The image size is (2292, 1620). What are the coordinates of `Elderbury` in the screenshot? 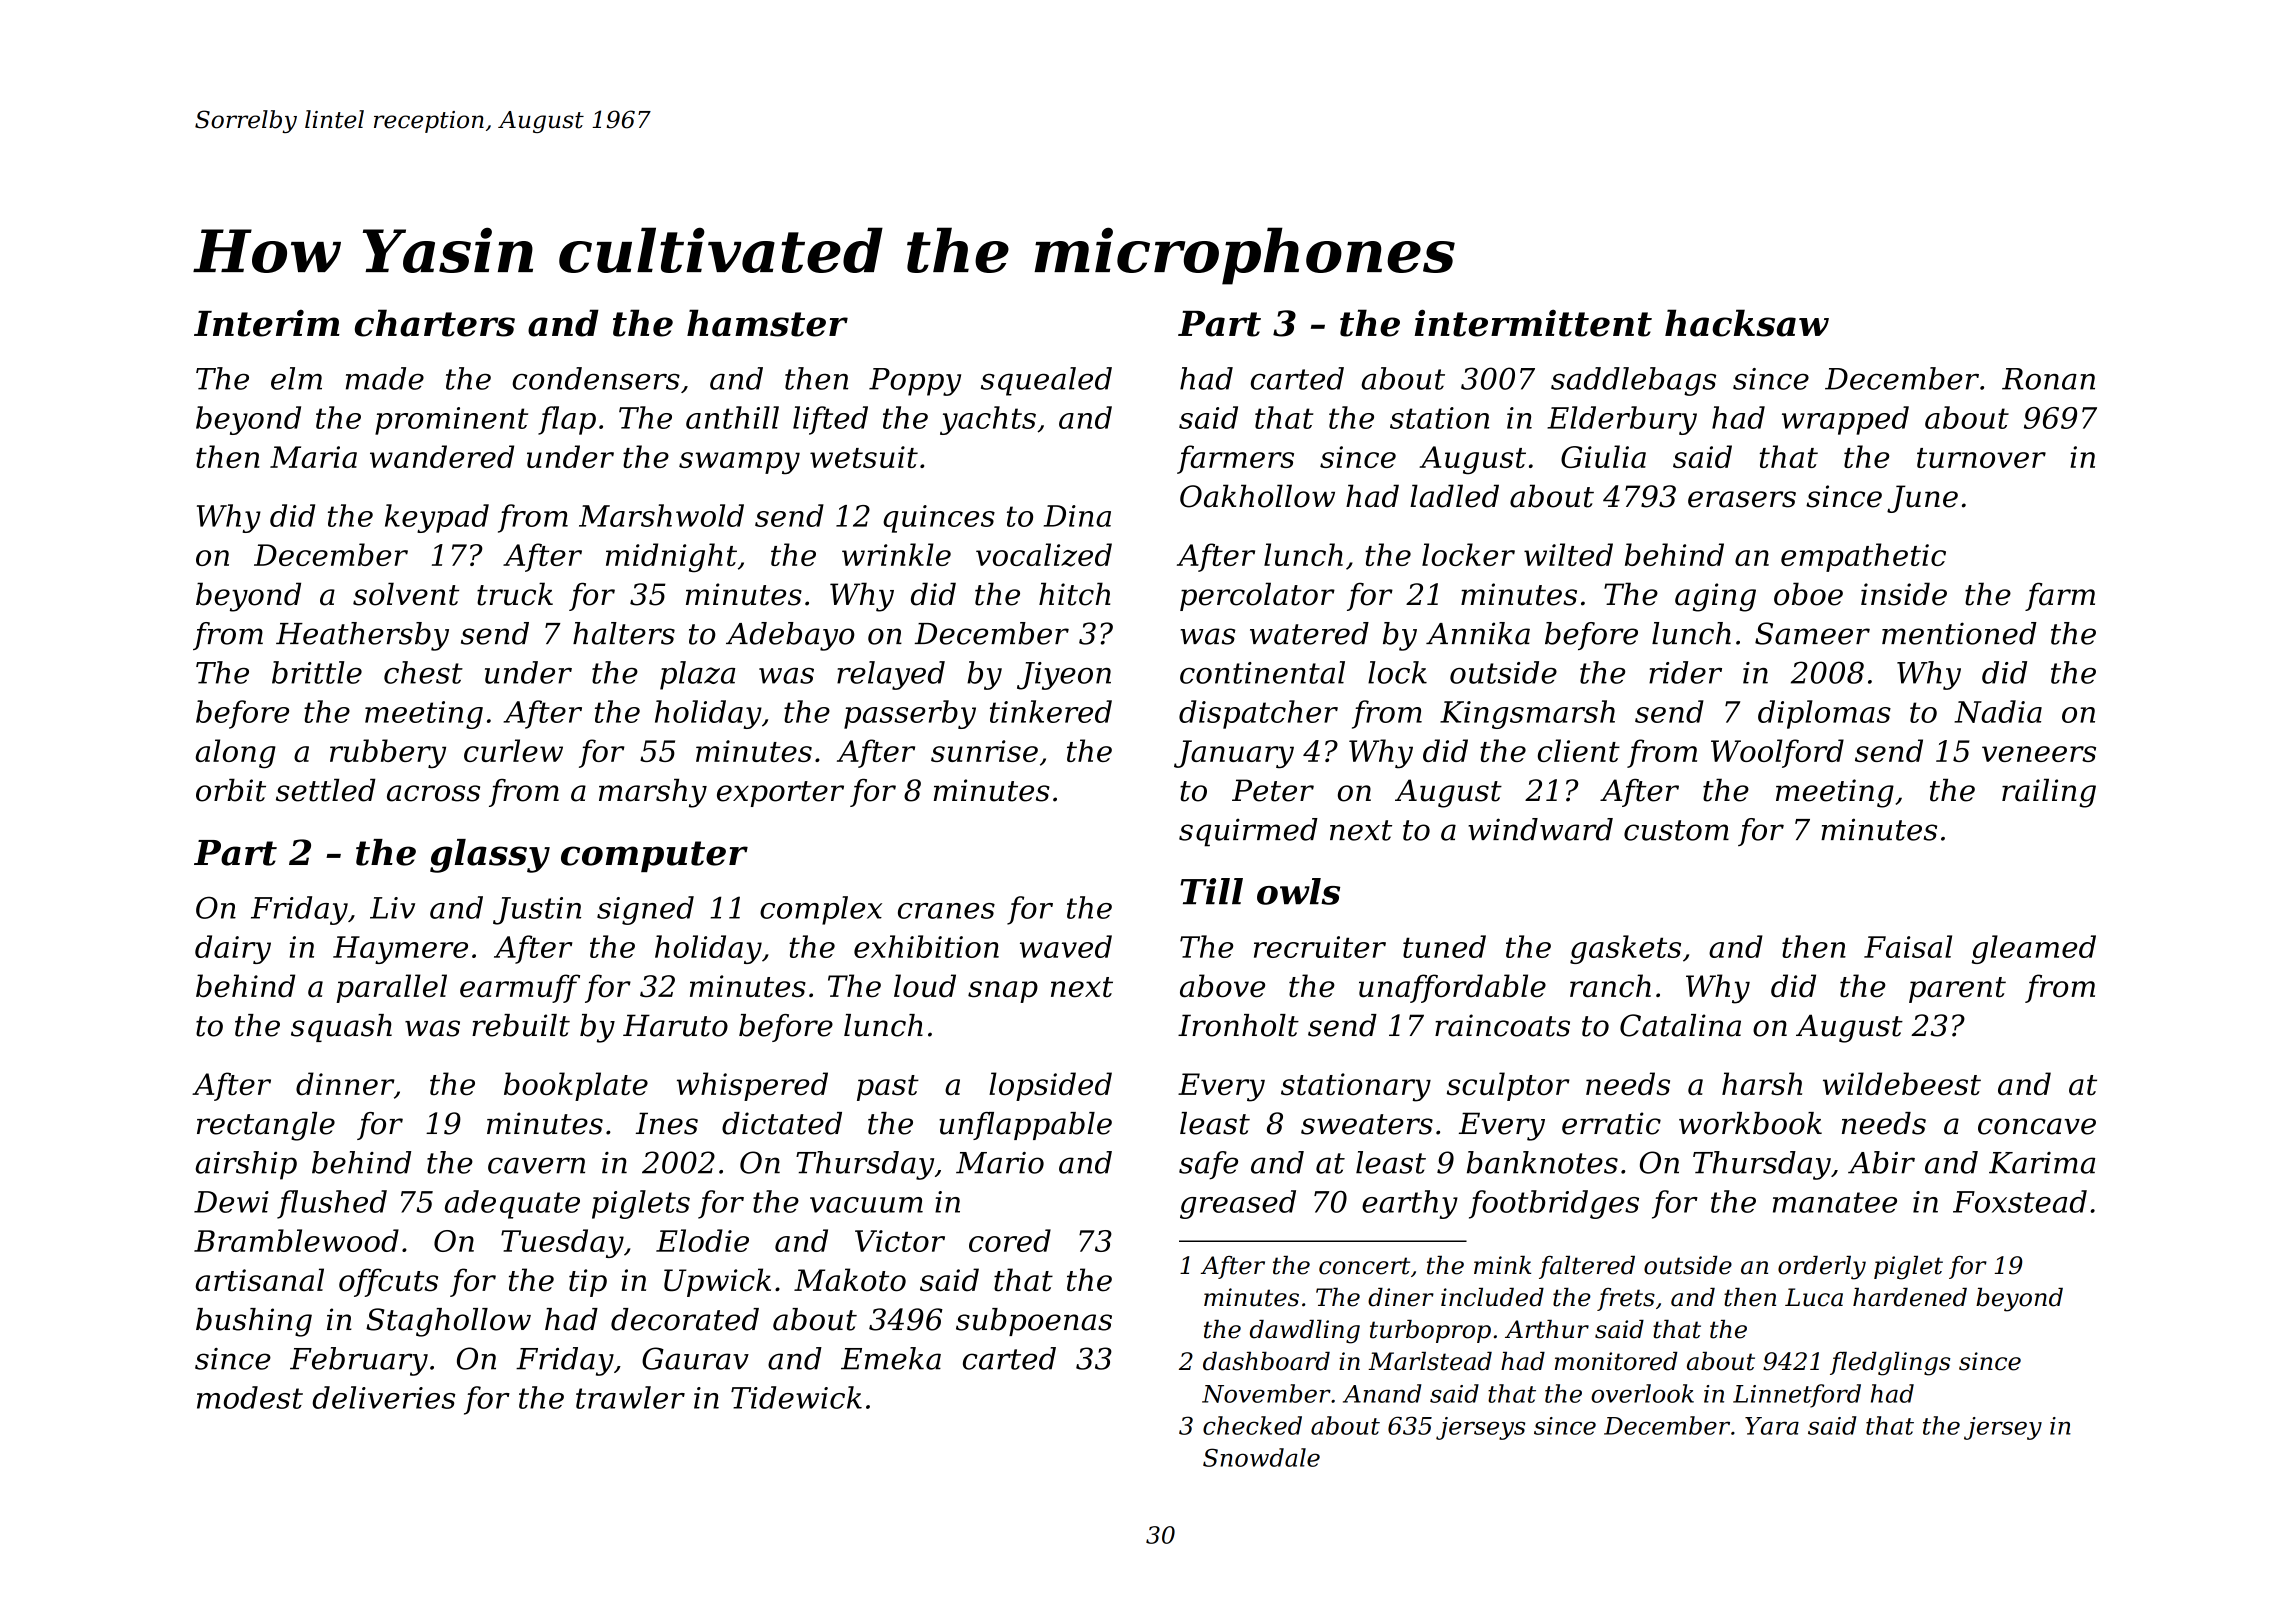 It's located at (1622, 420).
